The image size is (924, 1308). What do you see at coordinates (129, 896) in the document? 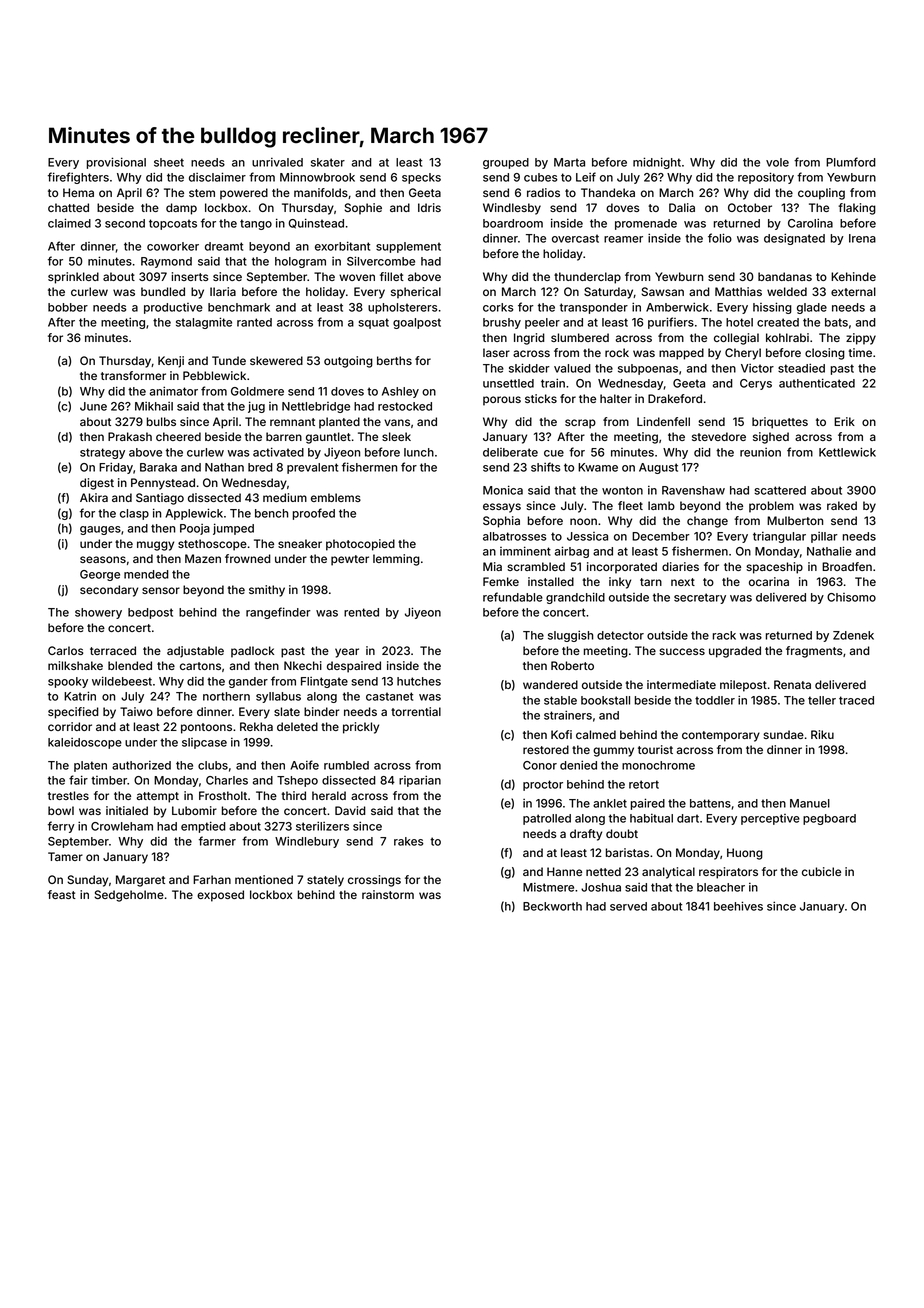
I see `Sedgeholme` at bounding box center [129, 896].
